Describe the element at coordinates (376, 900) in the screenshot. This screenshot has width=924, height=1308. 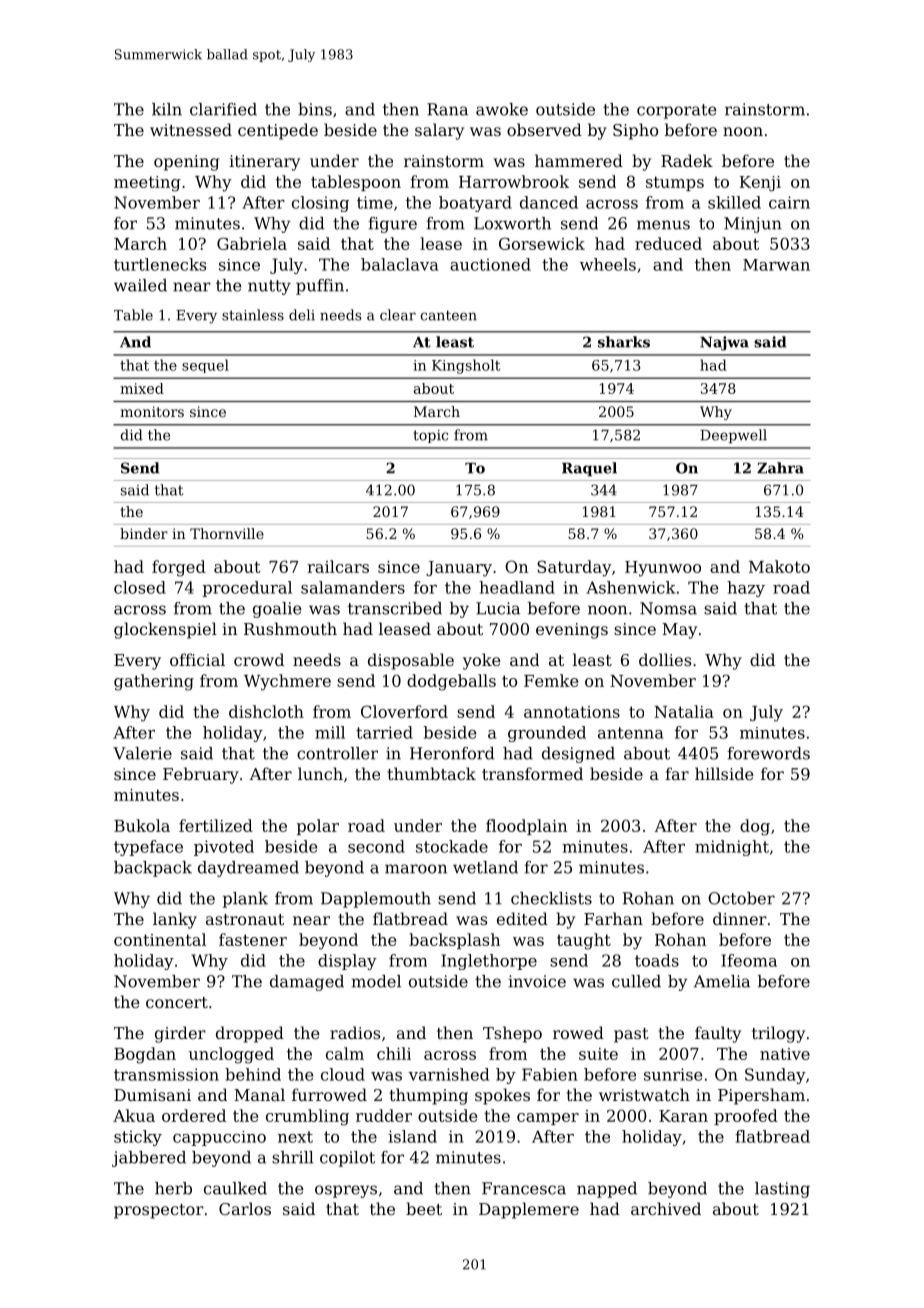
I see `Dapplemouth` at that location.
